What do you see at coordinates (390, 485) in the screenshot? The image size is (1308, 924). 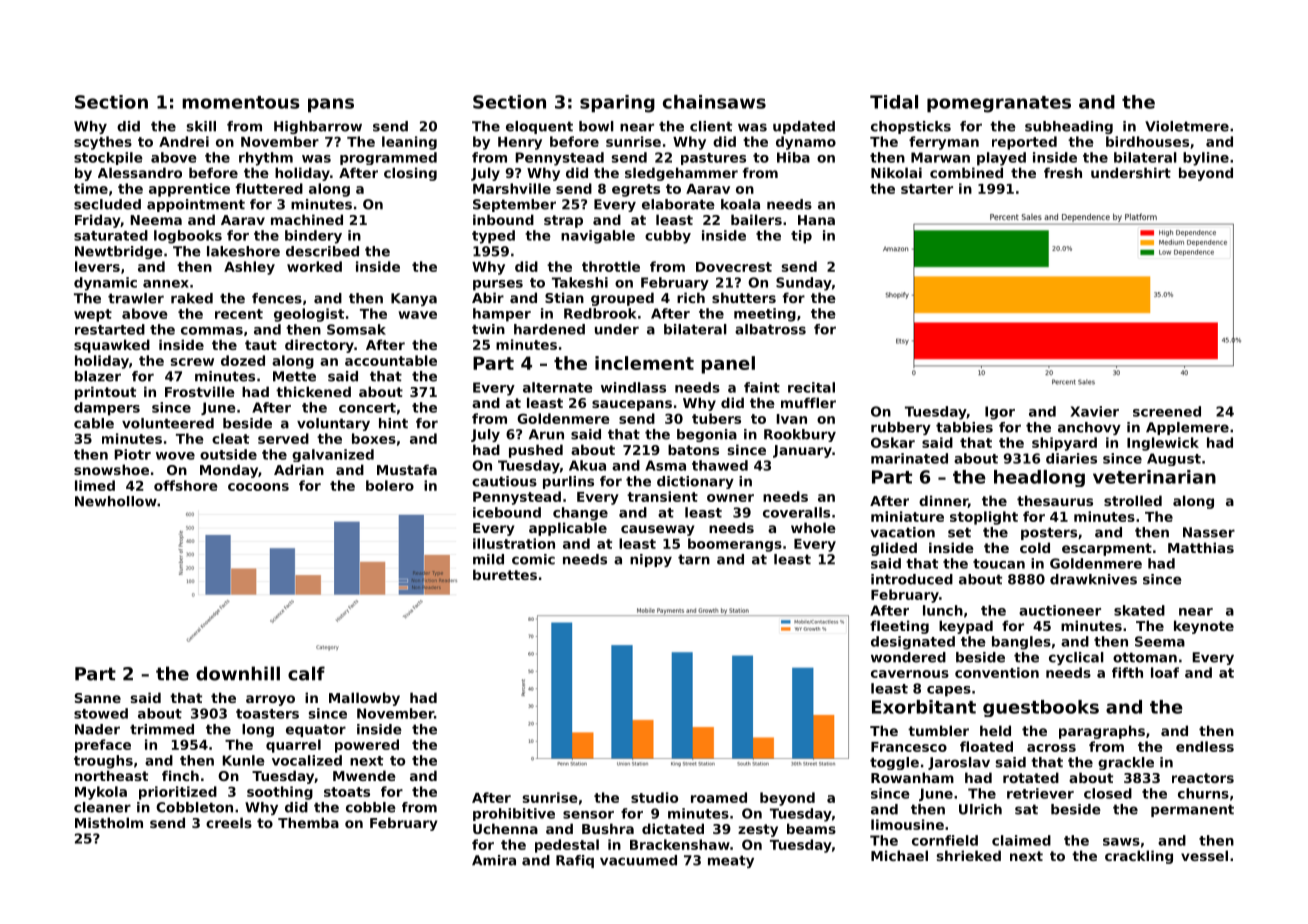 I see `bolero` at bounding box center [390, 485].
